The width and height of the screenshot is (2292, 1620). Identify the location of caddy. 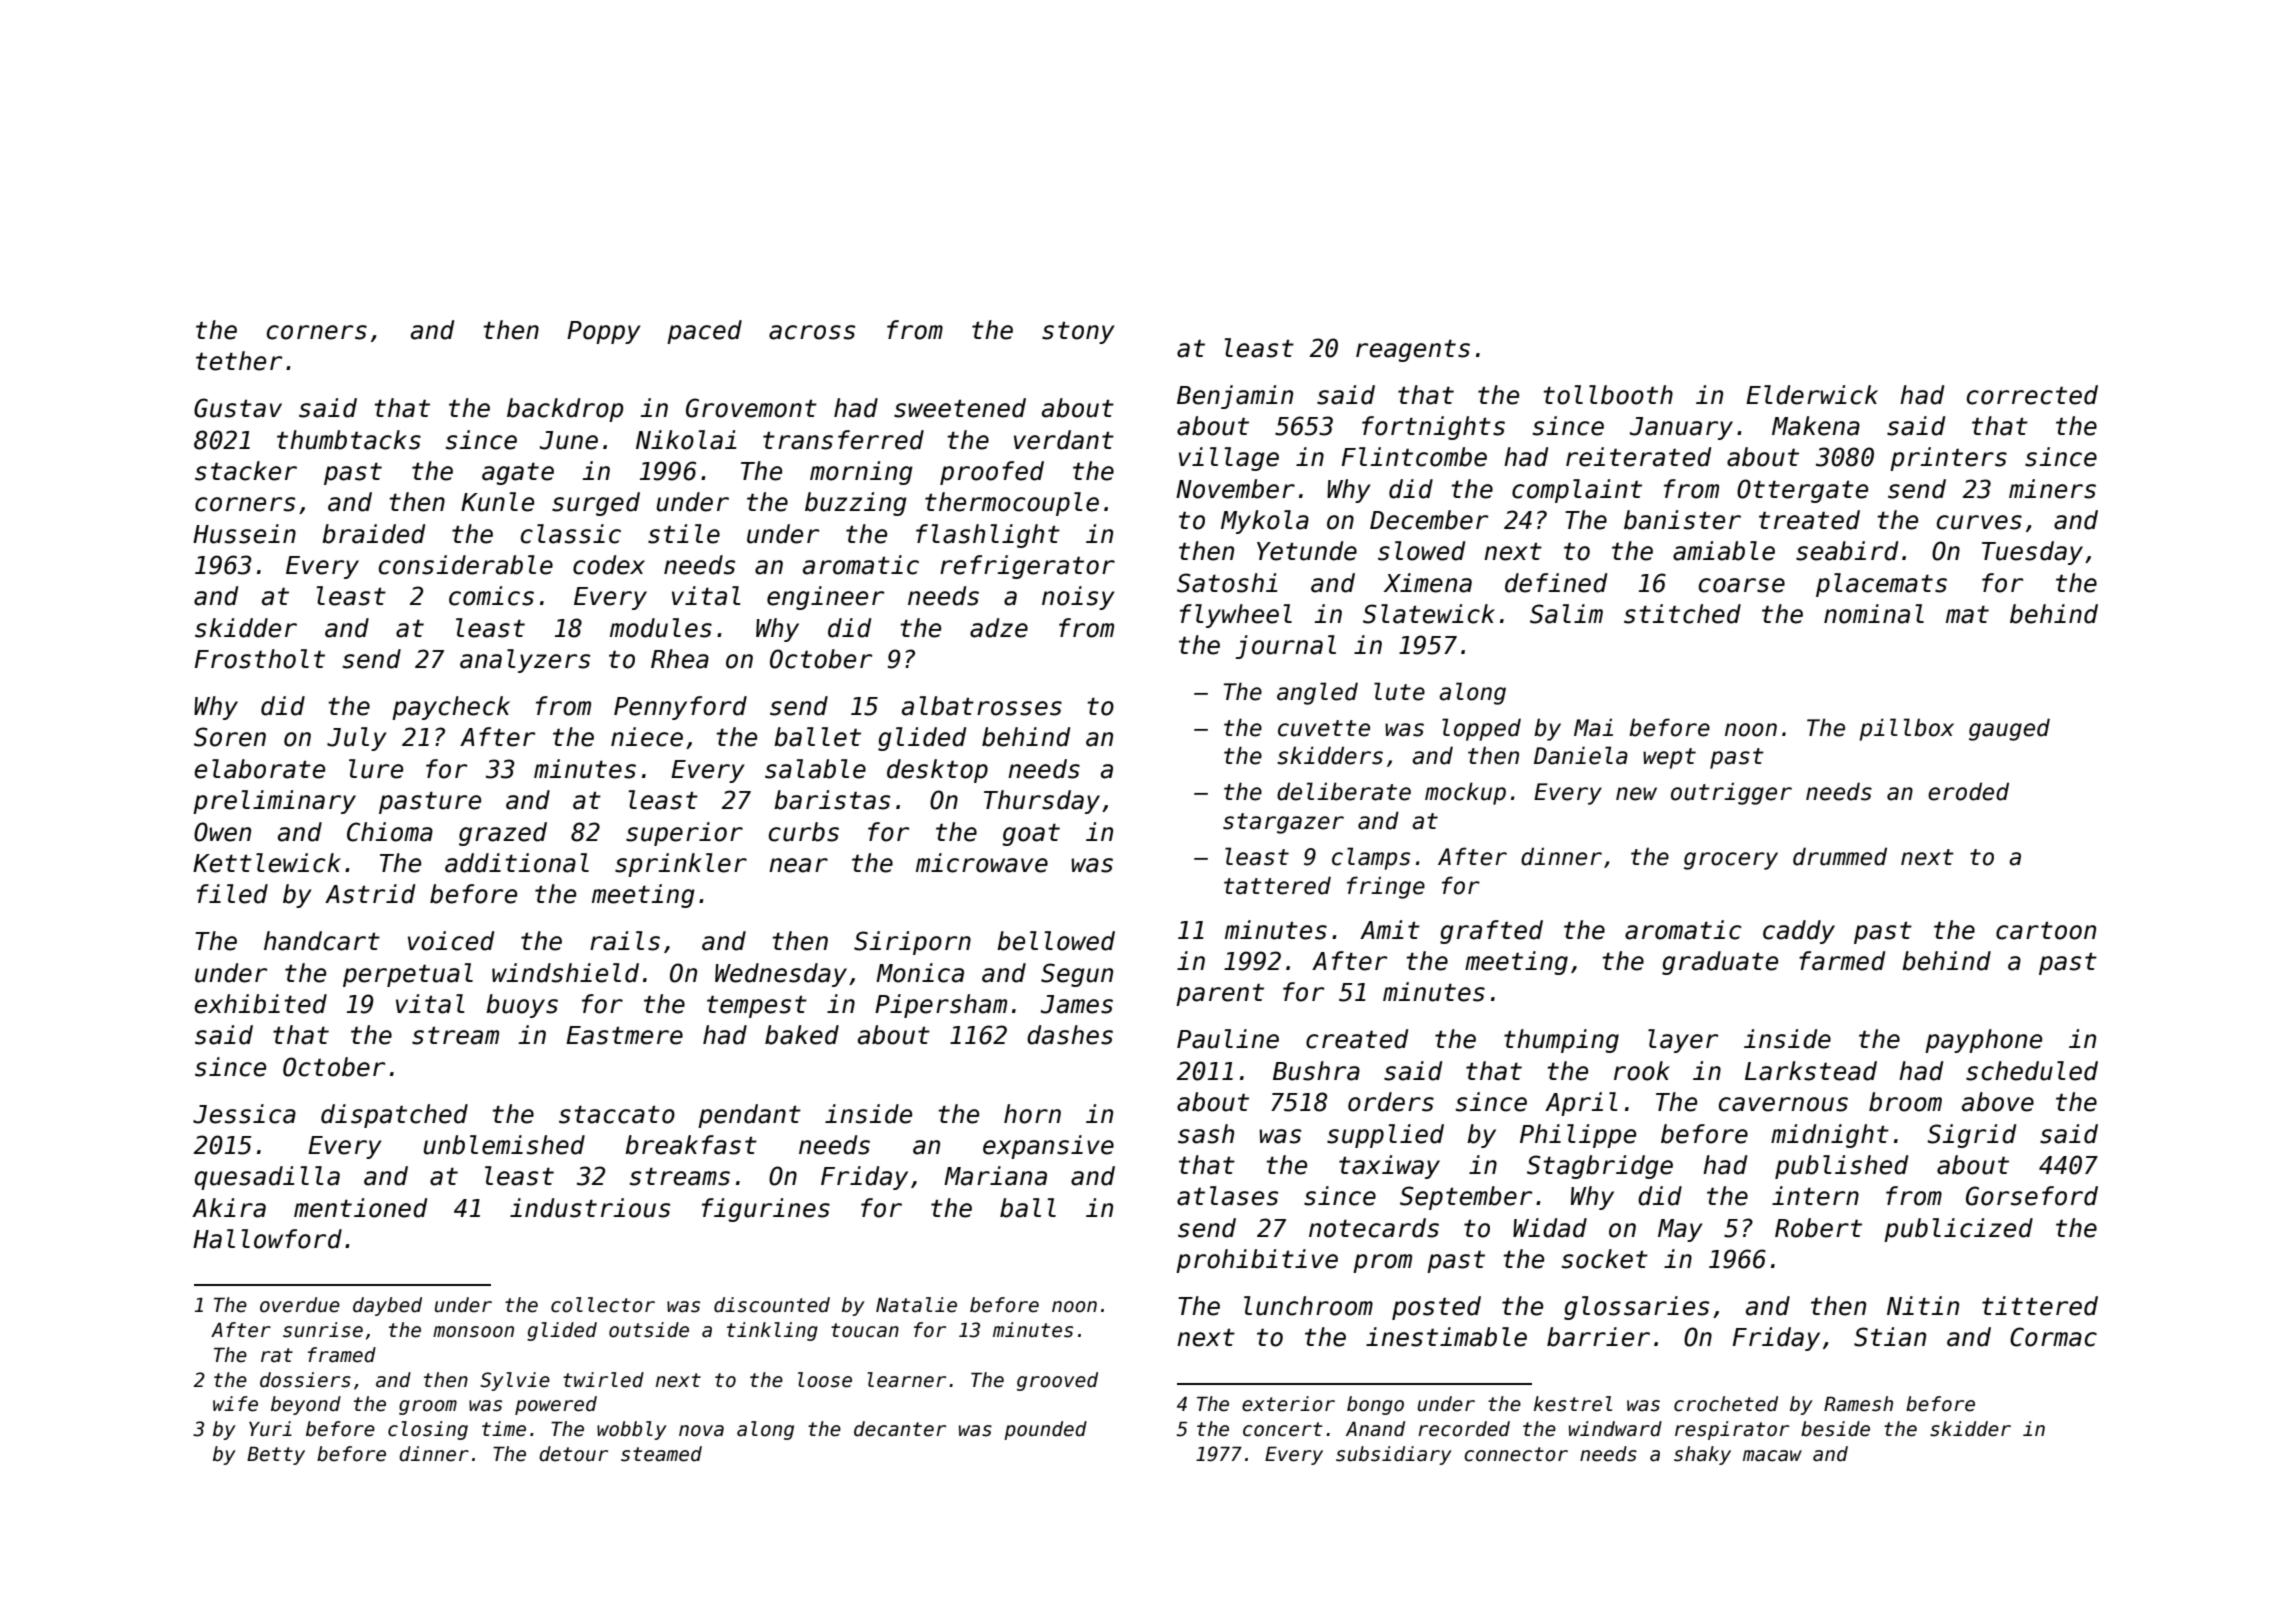
(1799, 932).
